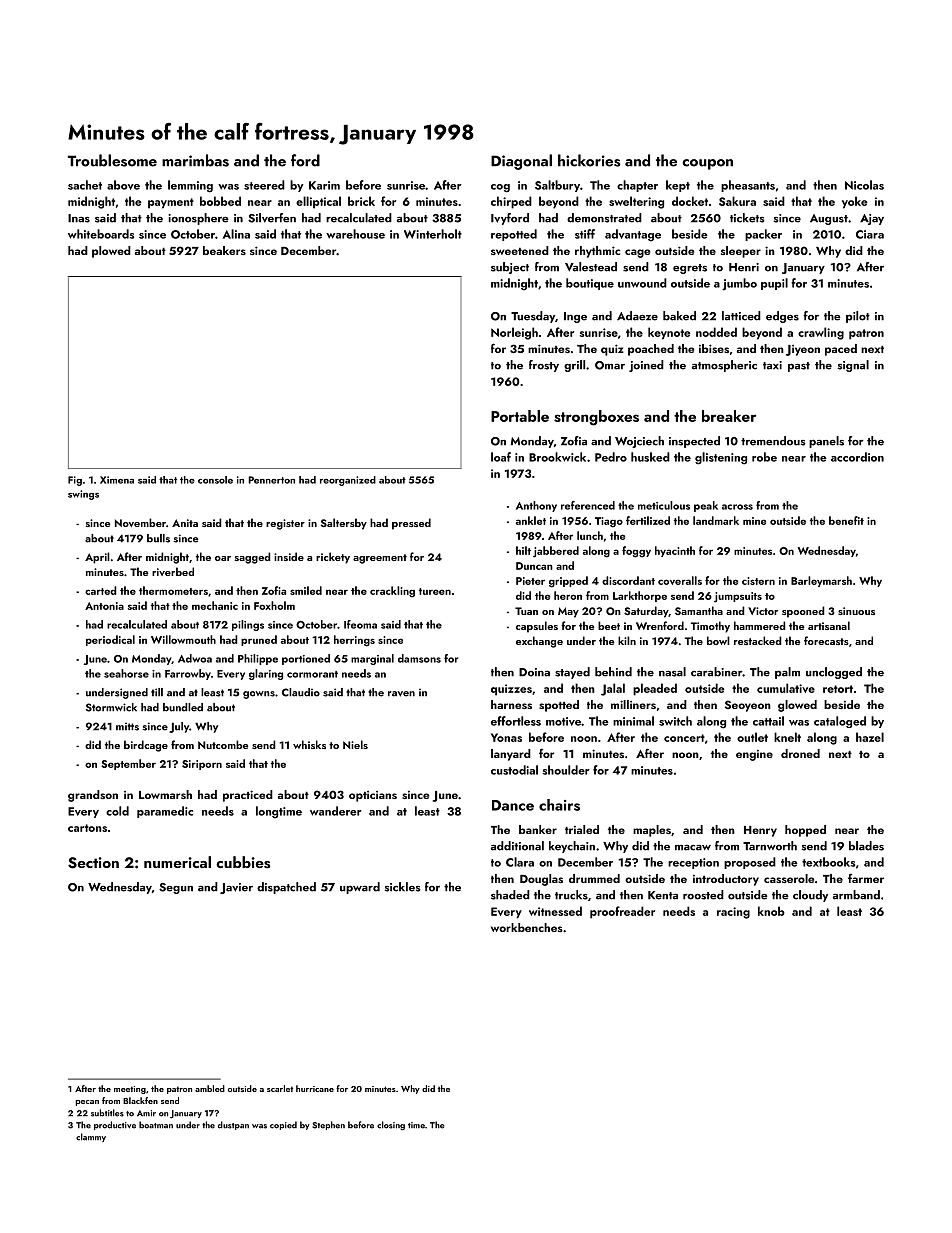  Describe the element at coordinates (864, 185) in the document. I see `Nicolas` at that location.
